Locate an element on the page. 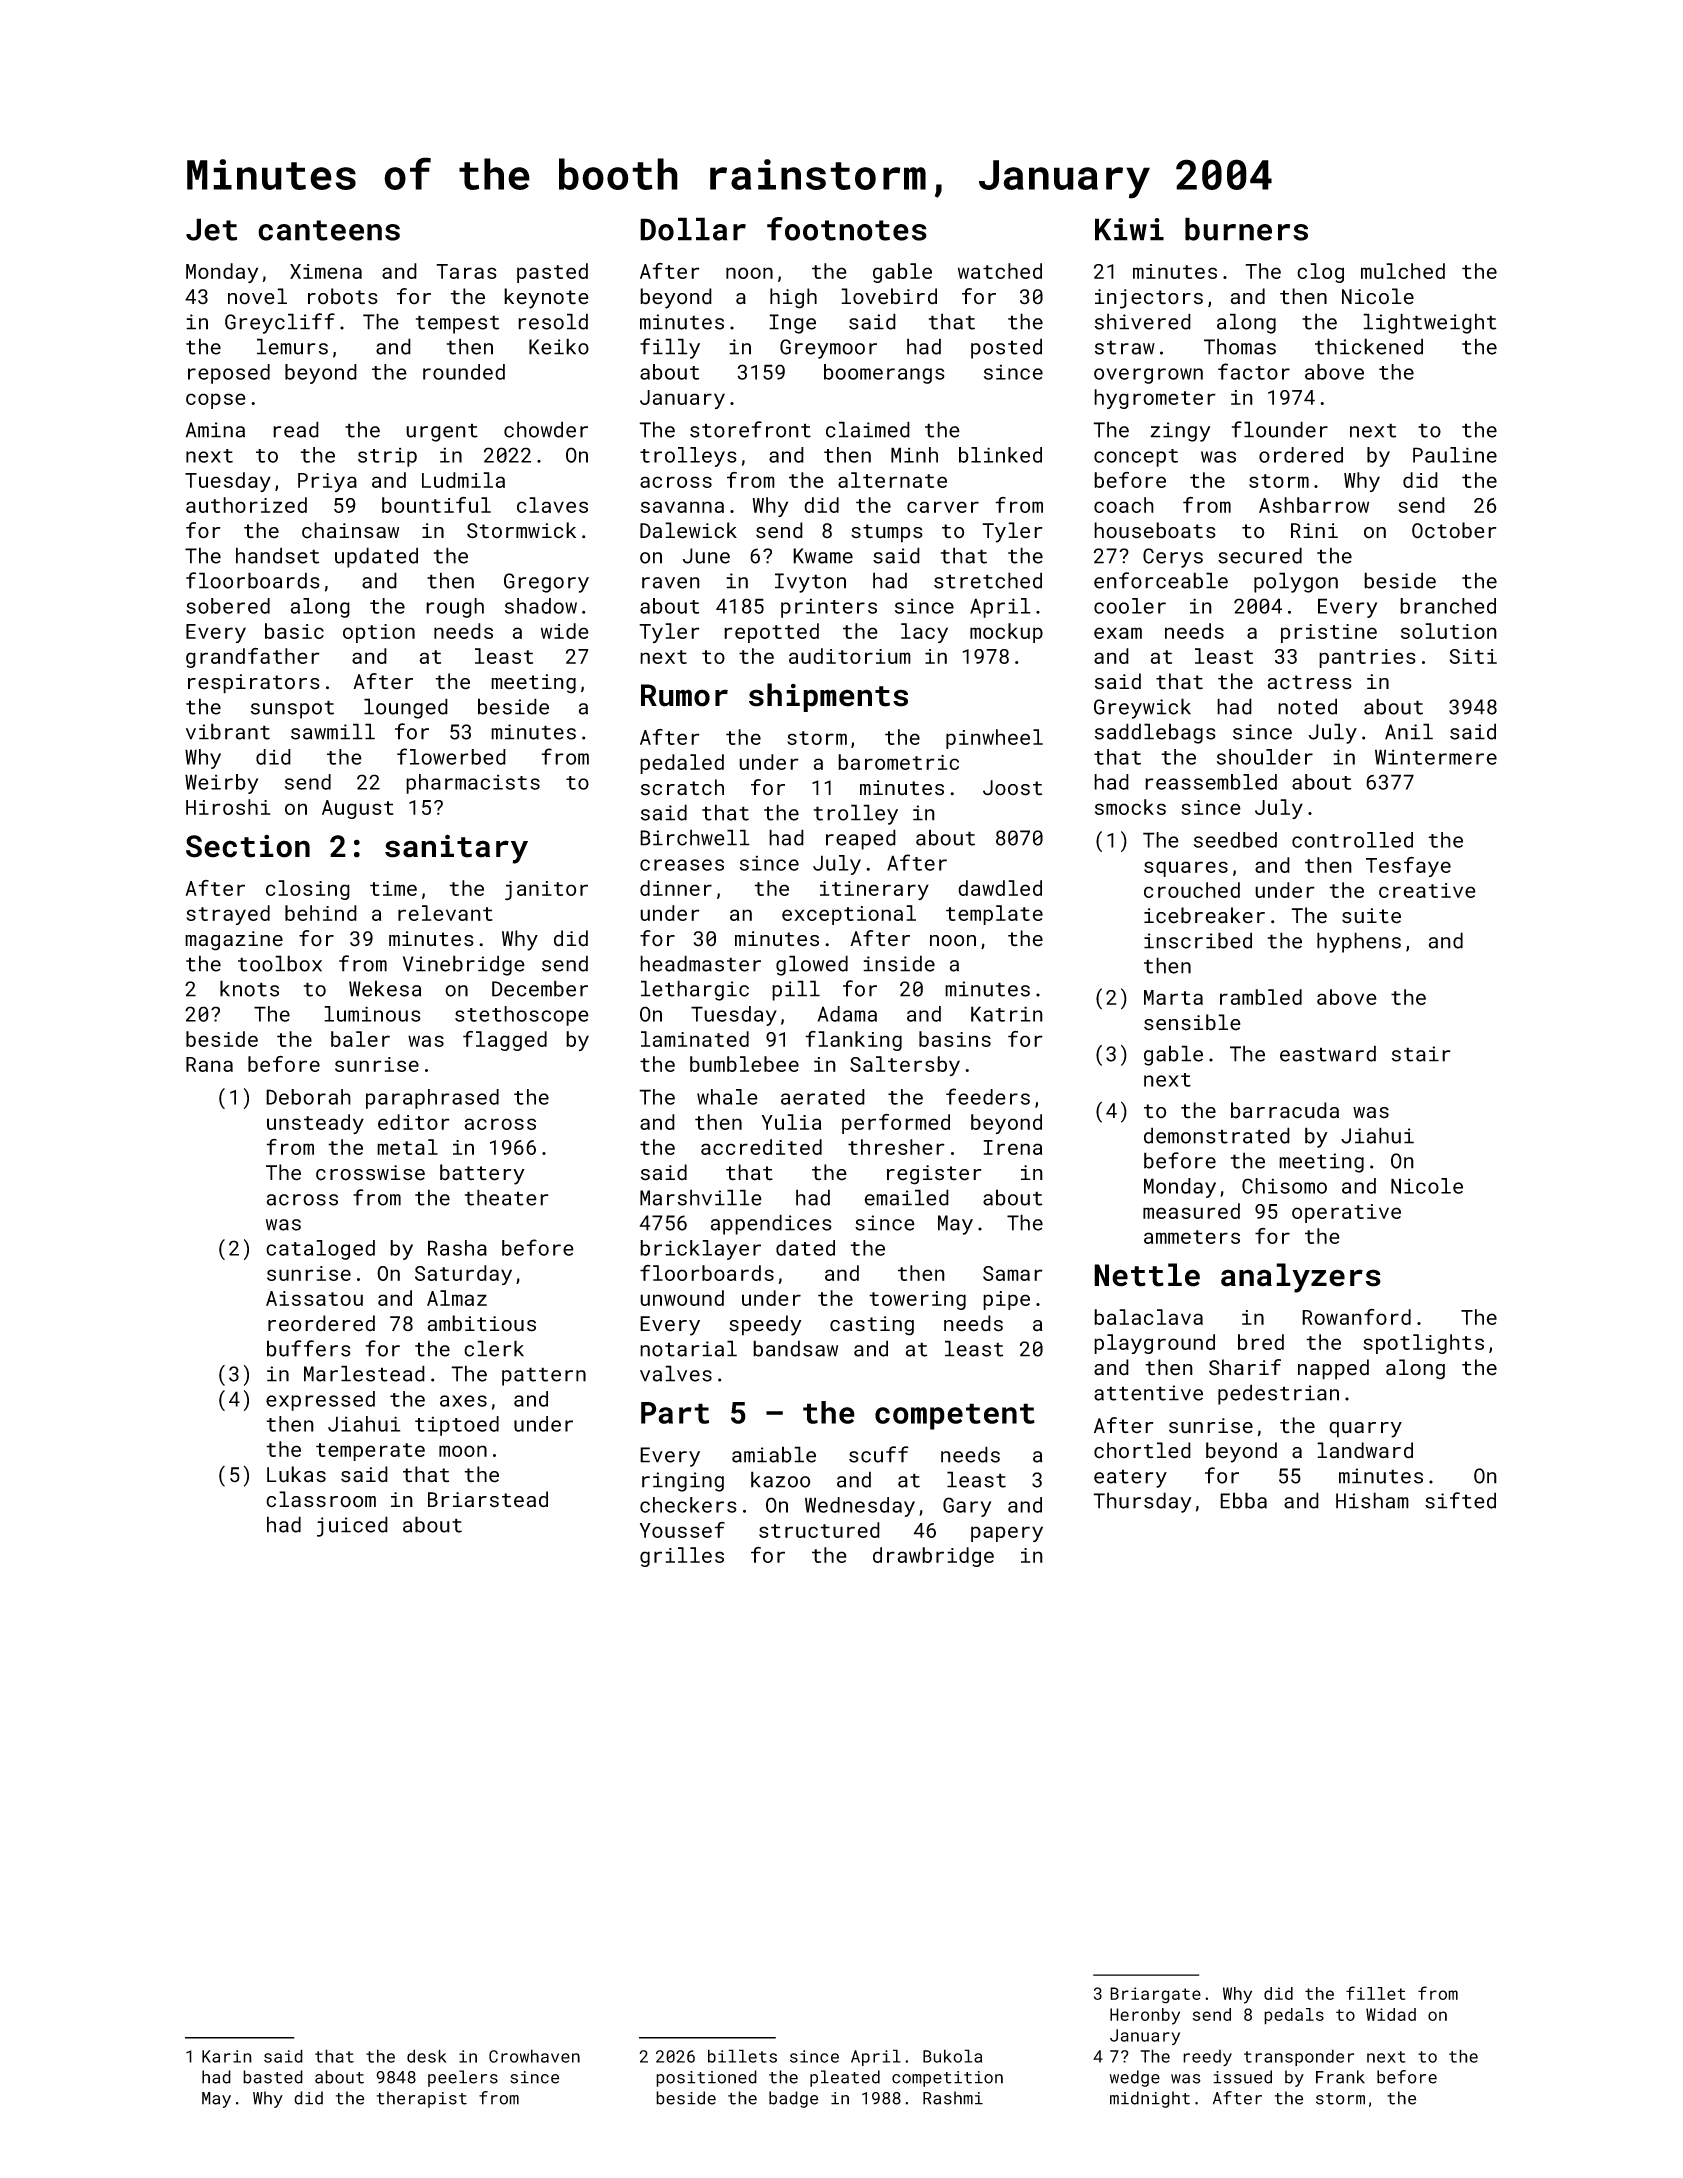 Image resolution: width=1683 pixels, height=2178 pixels. creative is located at coordinates (1427, 890).
